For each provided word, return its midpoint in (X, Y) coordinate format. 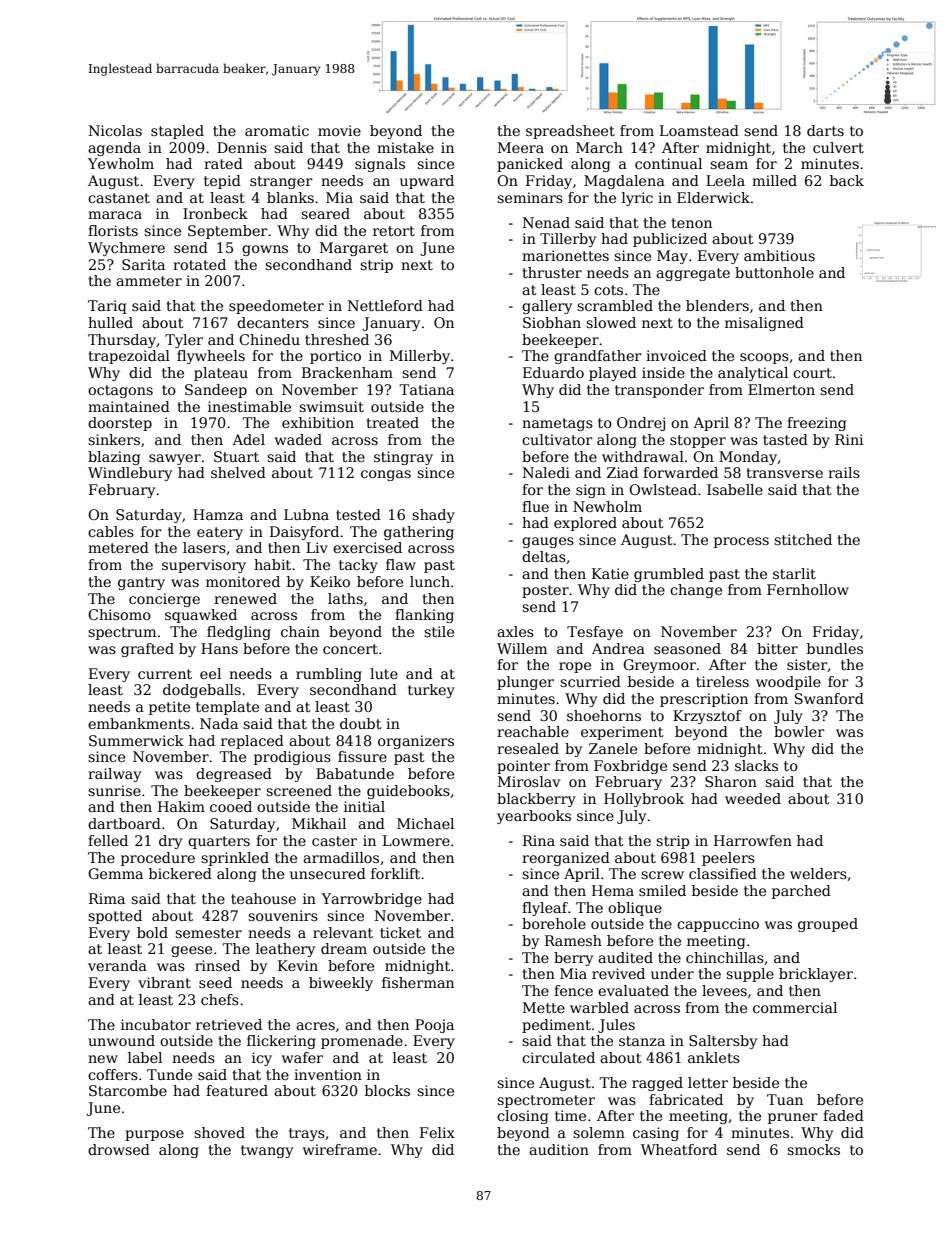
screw (662, 875)
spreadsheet (570, 132)
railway (114, 775)
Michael (425, 823)
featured (237, 1090)
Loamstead (699, 130)
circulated (558, 1057)
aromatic (277, 130)
